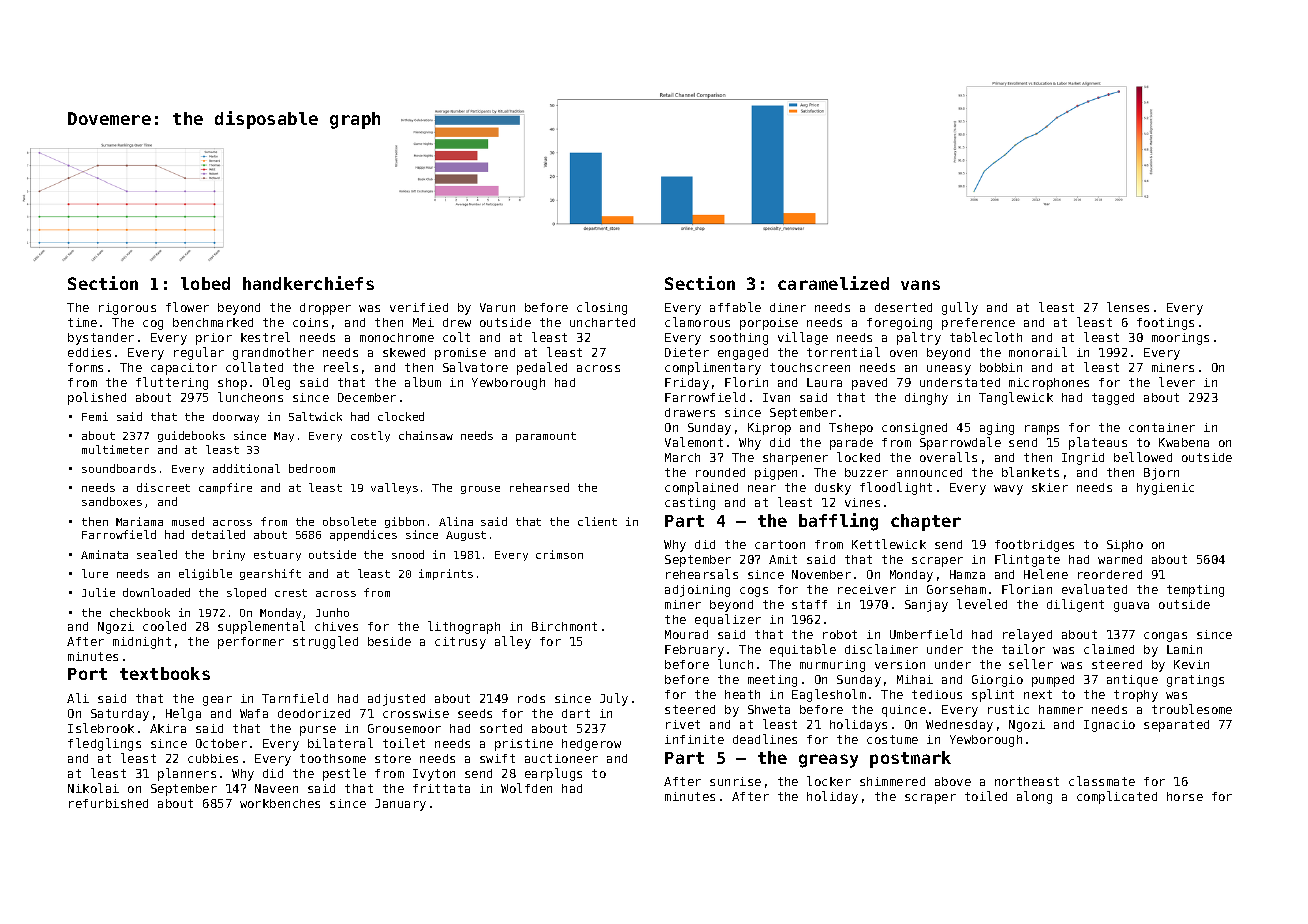 This page has height=924, width=1308. What do you see at coordinates (408, 554) in the page?
I see `snood` at bounding box center [408, 554].
